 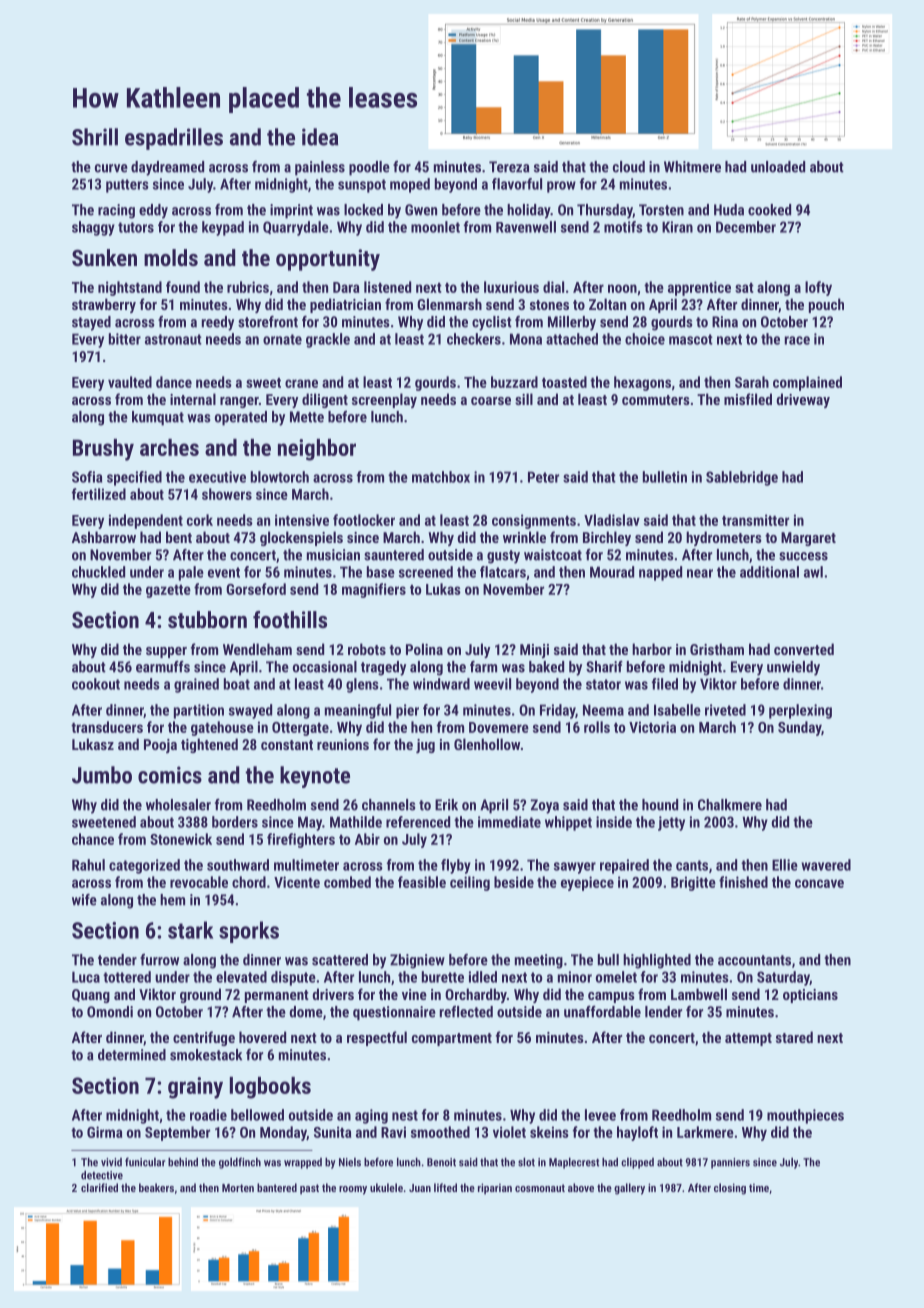 I want to click on Juan, so click(x=420, y=1188).
